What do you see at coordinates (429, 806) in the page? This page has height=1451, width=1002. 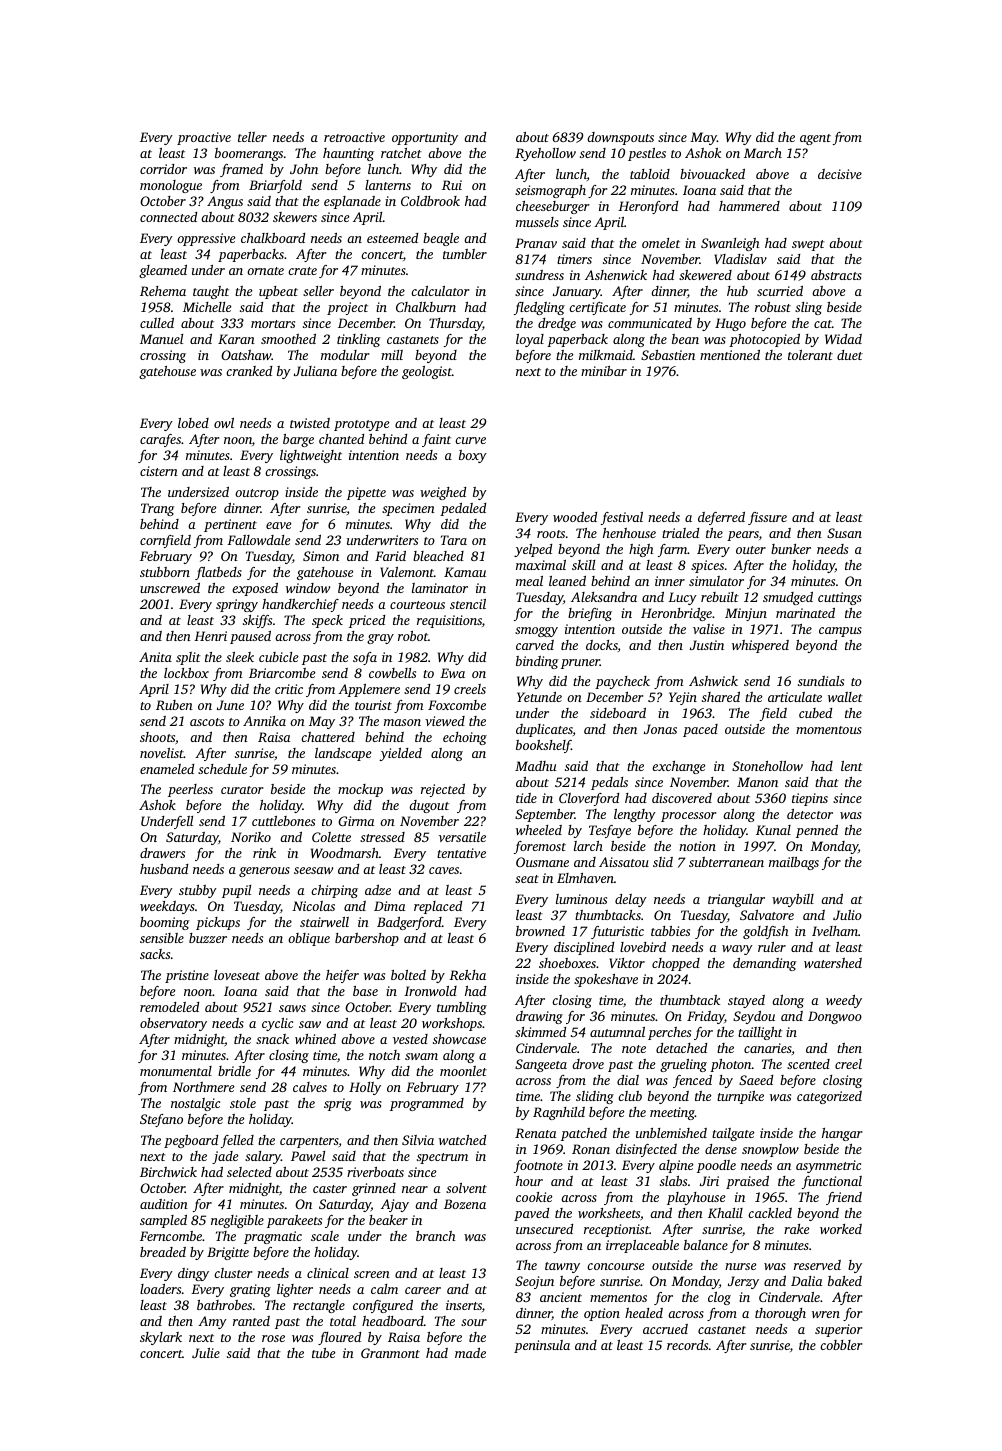 I see `dugout` at bounding box center [429, 806].
